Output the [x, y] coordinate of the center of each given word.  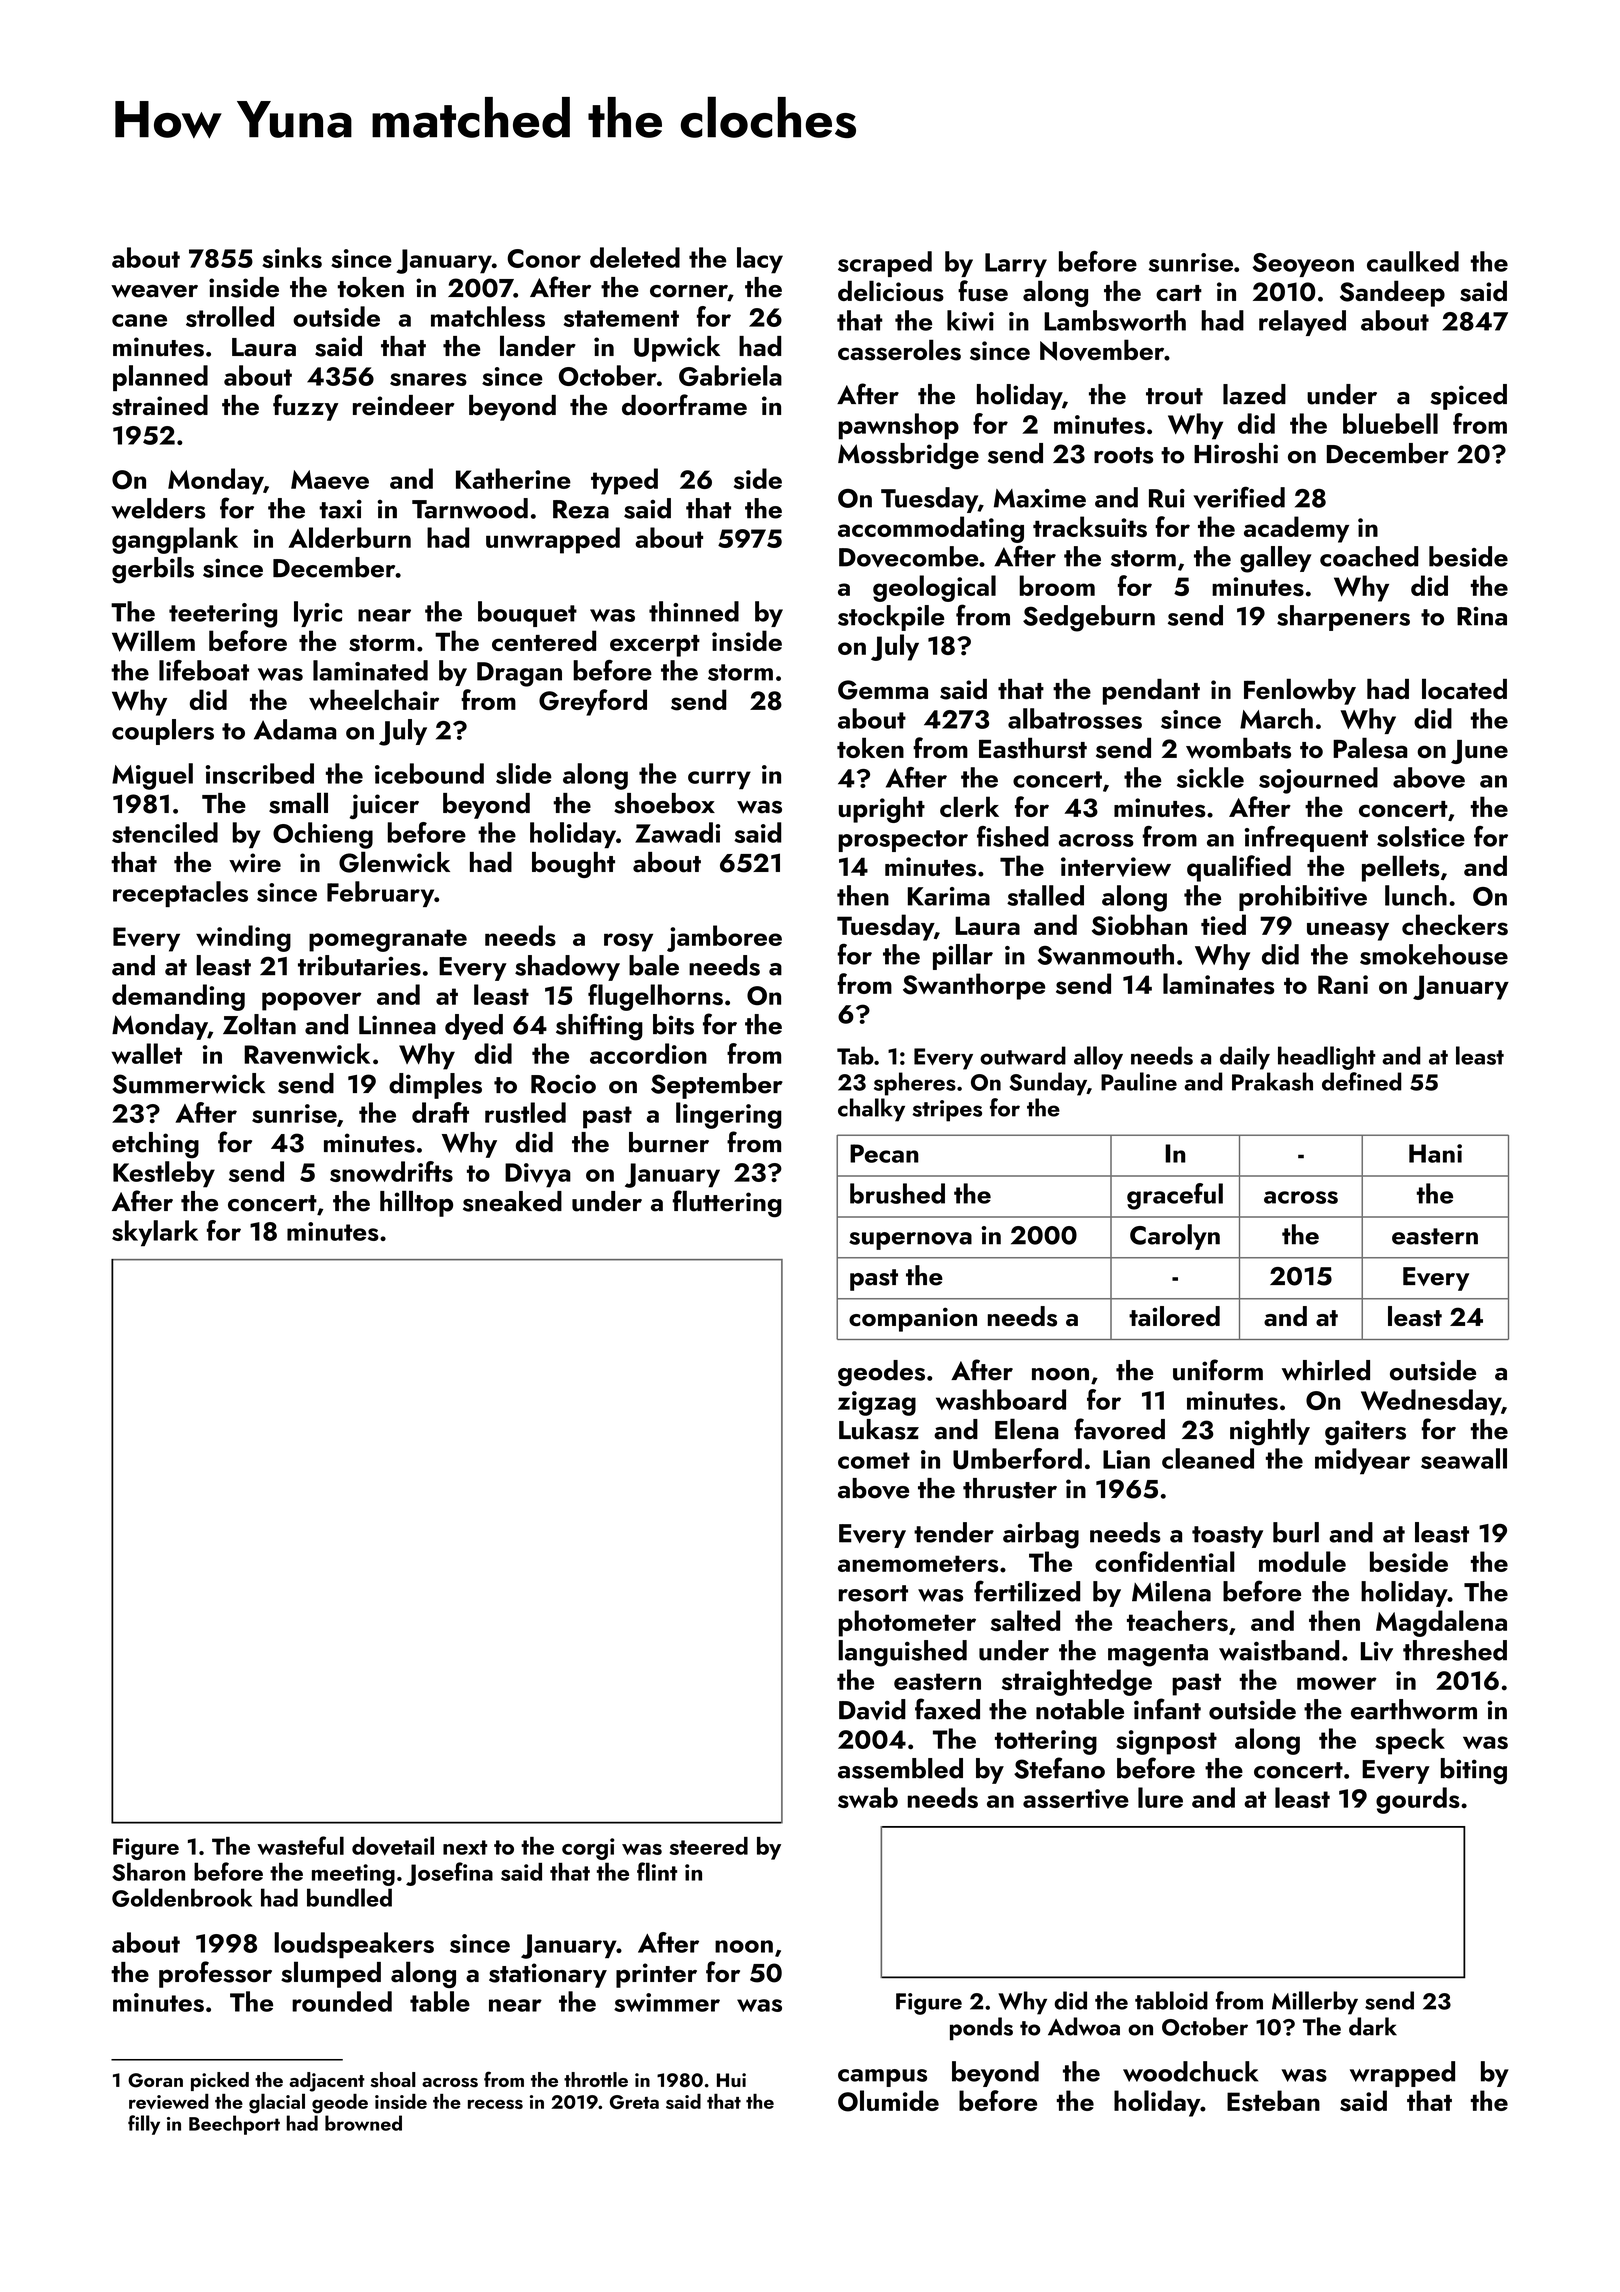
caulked [1413, 261]
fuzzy [305, 407]
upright [882, 809]
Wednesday [1431, 1402]
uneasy [1348, 931]
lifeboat [204, 670]
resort [873, 1593]
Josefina [449, 1874]
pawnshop [899, 426]
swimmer [667, 2002]
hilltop [416, 1203]
